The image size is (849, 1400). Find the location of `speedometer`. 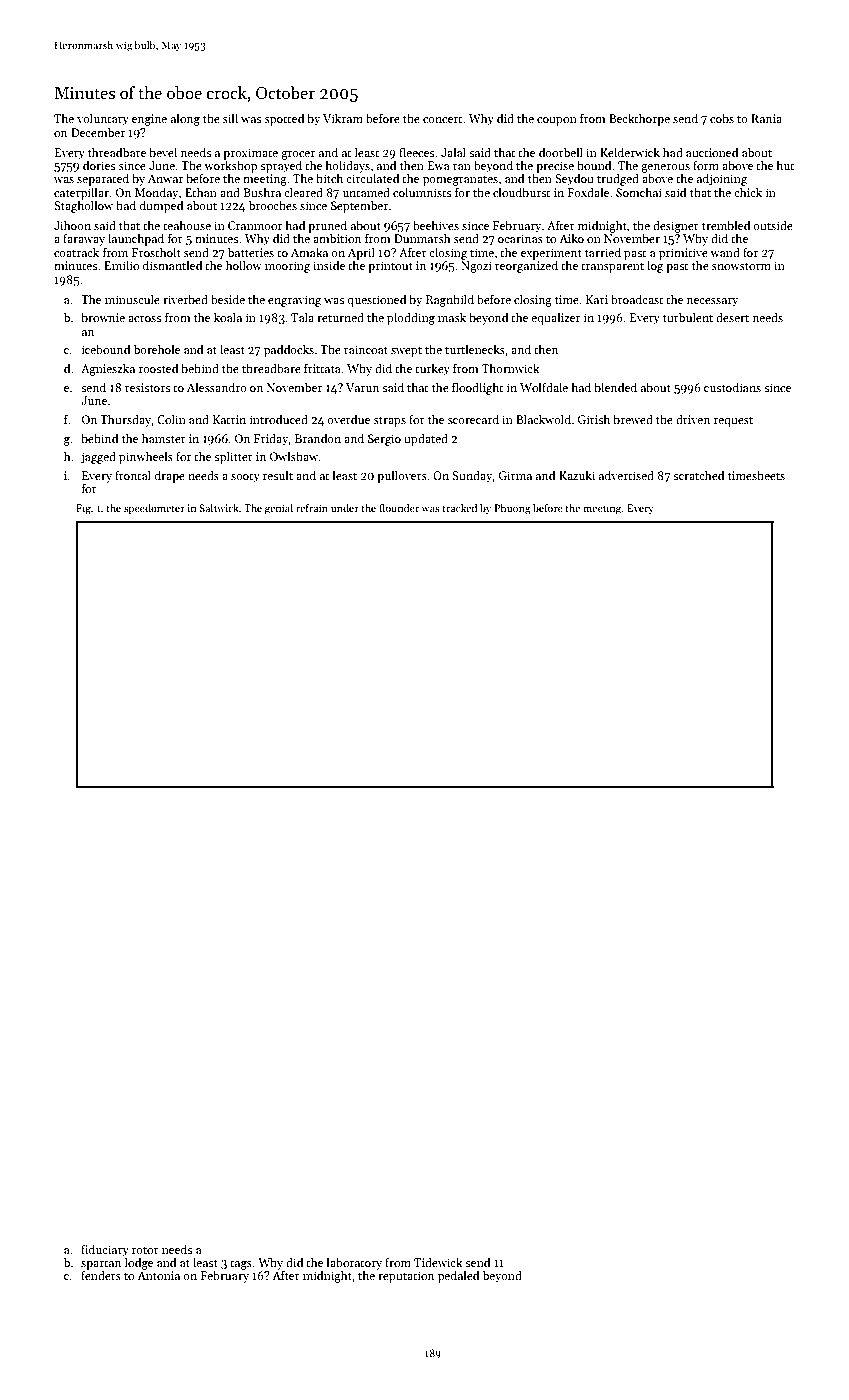

speedometer is located at coordinates (154, 509).
